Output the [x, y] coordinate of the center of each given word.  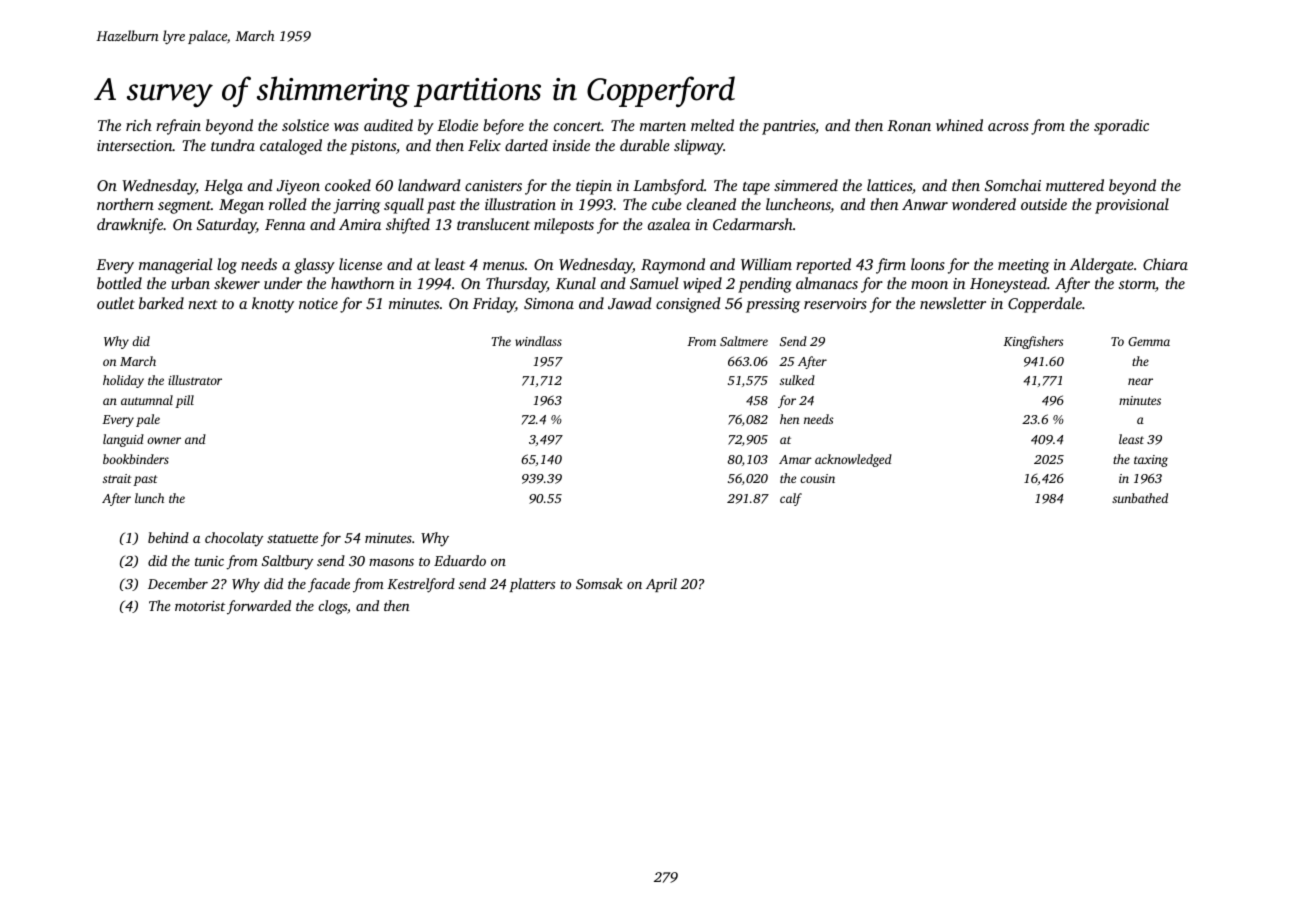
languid [123, 440]
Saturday [226, 226]
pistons [373, 147]
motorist [200, 606]
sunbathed [1140, 498]
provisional [1132, 206]
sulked [797, 380]
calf [791, 499]
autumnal [147, 400]
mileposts [564, 226]
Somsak [599, 583]
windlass [538, 341]
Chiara [1165, 264]
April [661, 585]
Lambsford [668, 187]
